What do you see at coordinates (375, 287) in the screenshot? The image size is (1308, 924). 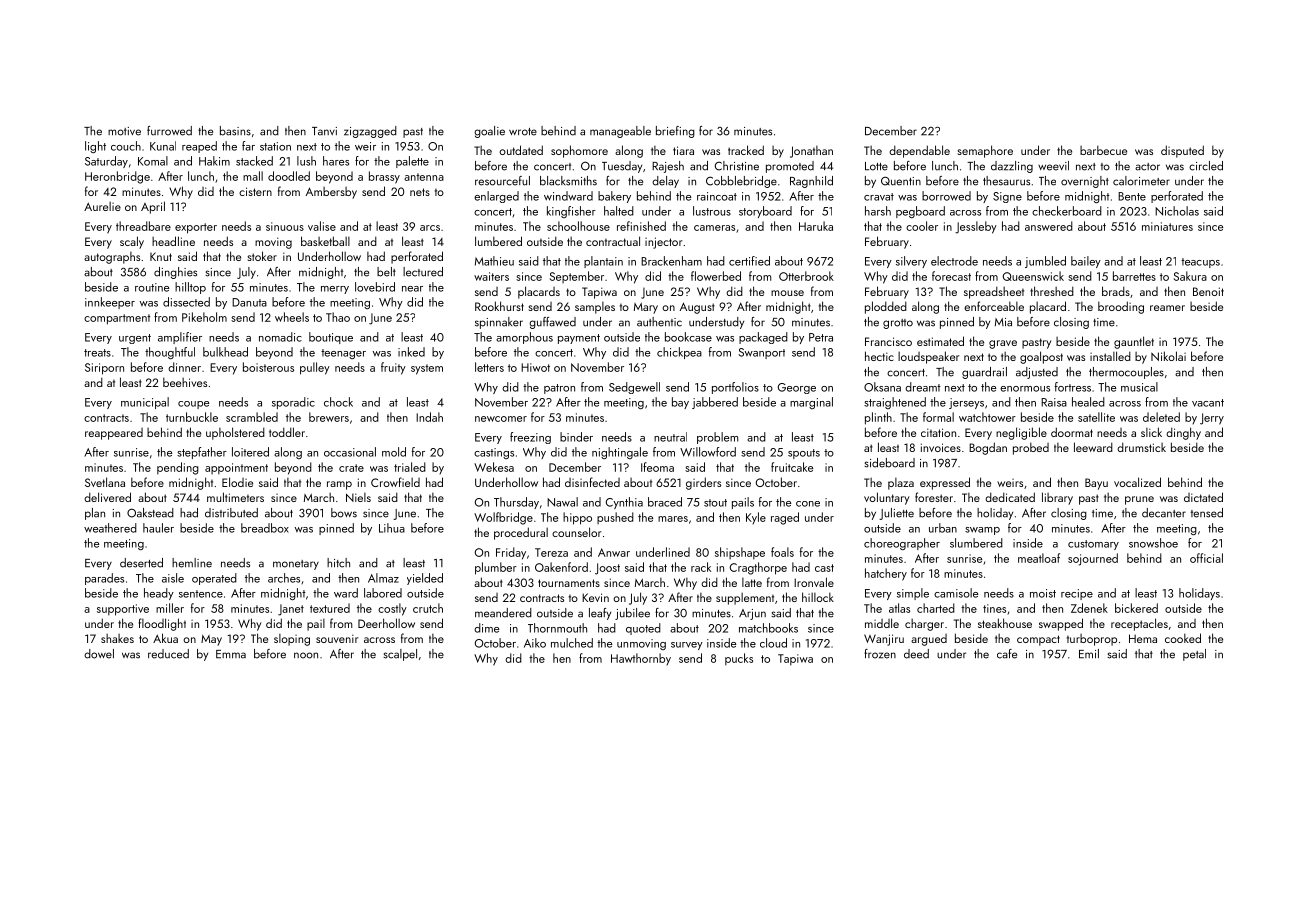 I see `lovebird` at bounding box center [375, 287].
